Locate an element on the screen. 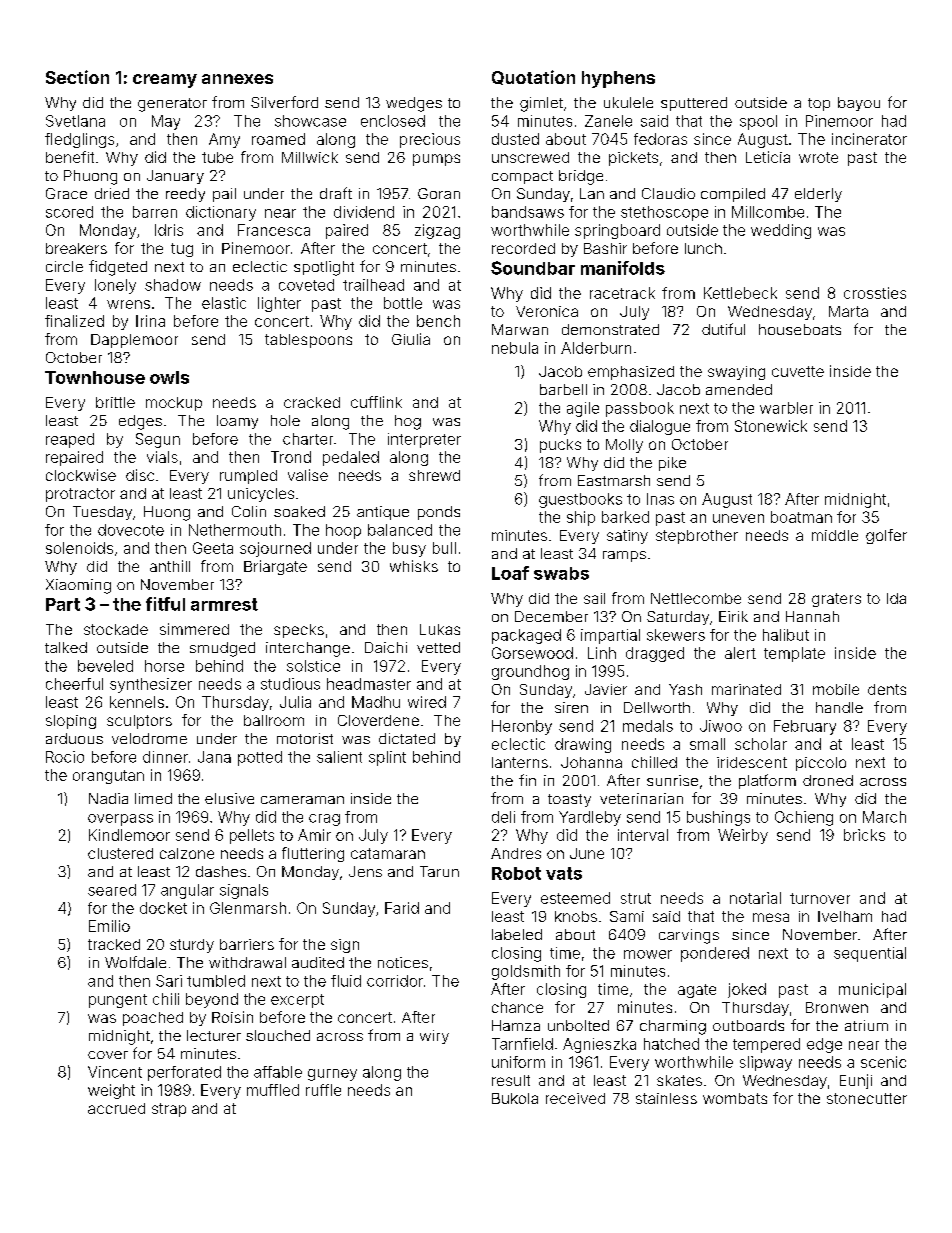 This screenshot has height=1233, width=952. annexes is located at coordinates (237, 79).
